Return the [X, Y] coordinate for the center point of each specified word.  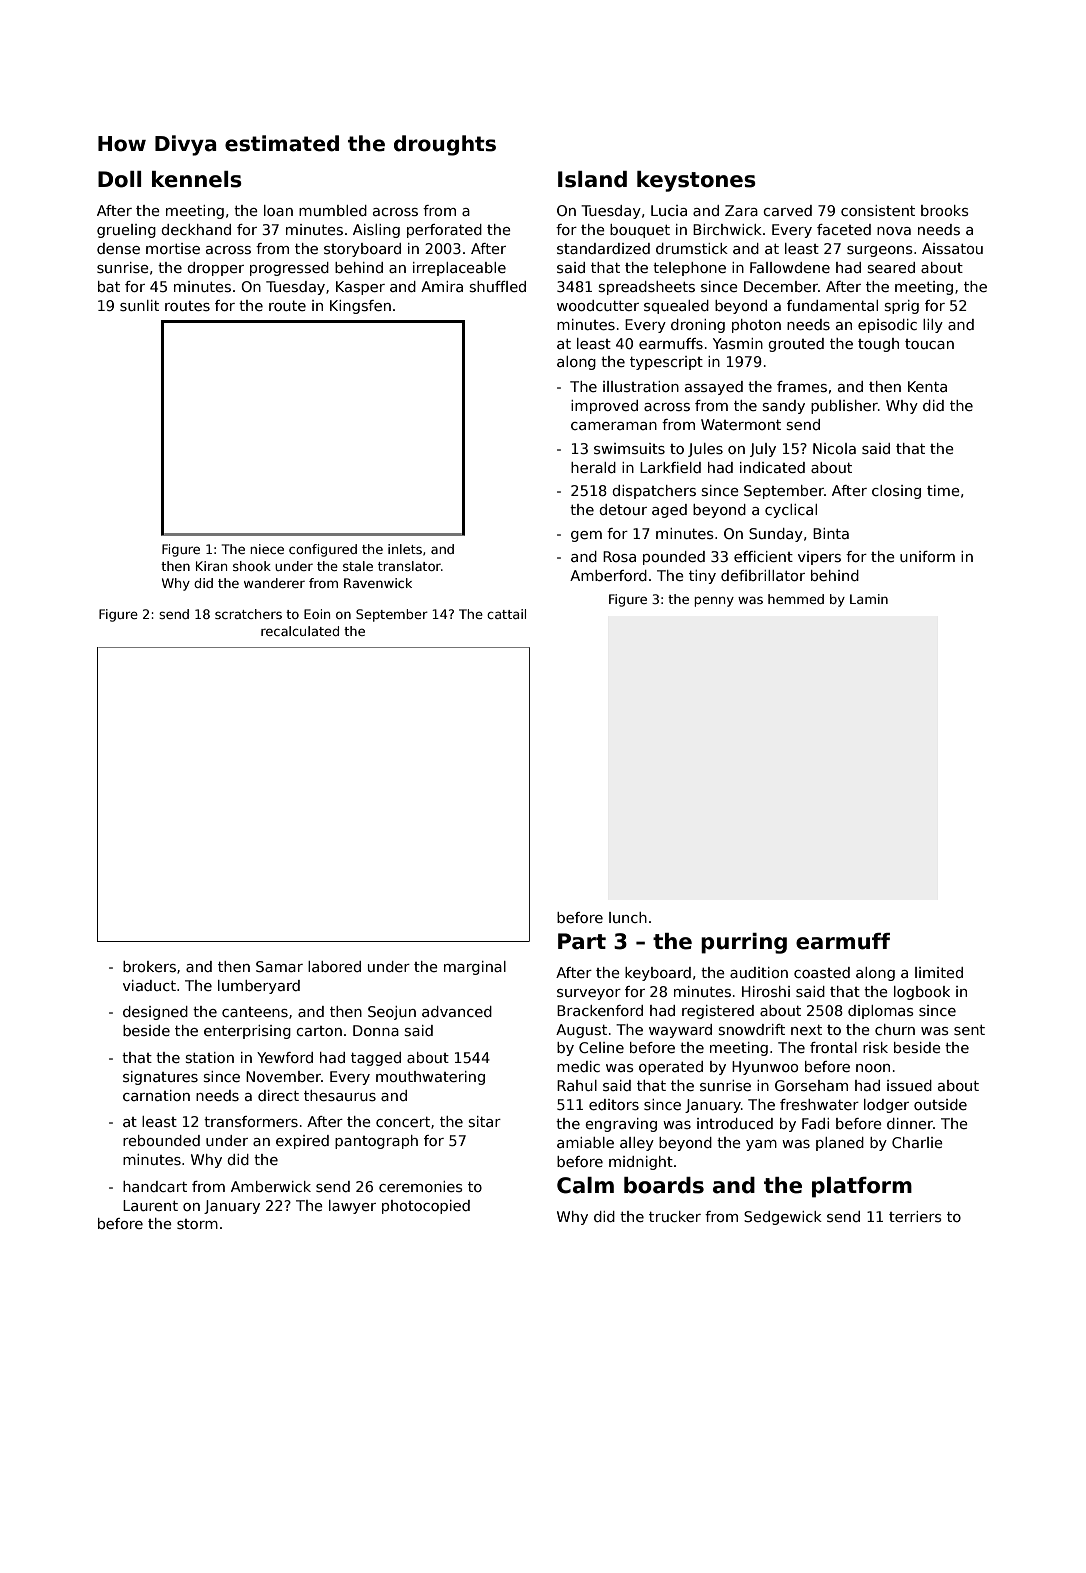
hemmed [796, 599]
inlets [405, 549]
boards [664, 1185]
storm [197, 1224]
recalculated [300, 631]
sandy [784, 407]
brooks [945, 210]
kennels [197, 179]
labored [334, 966]
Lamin [869, 599]
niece [267, 549]
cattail [506, 614]
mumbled [333, 210]
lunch [628, 917]
